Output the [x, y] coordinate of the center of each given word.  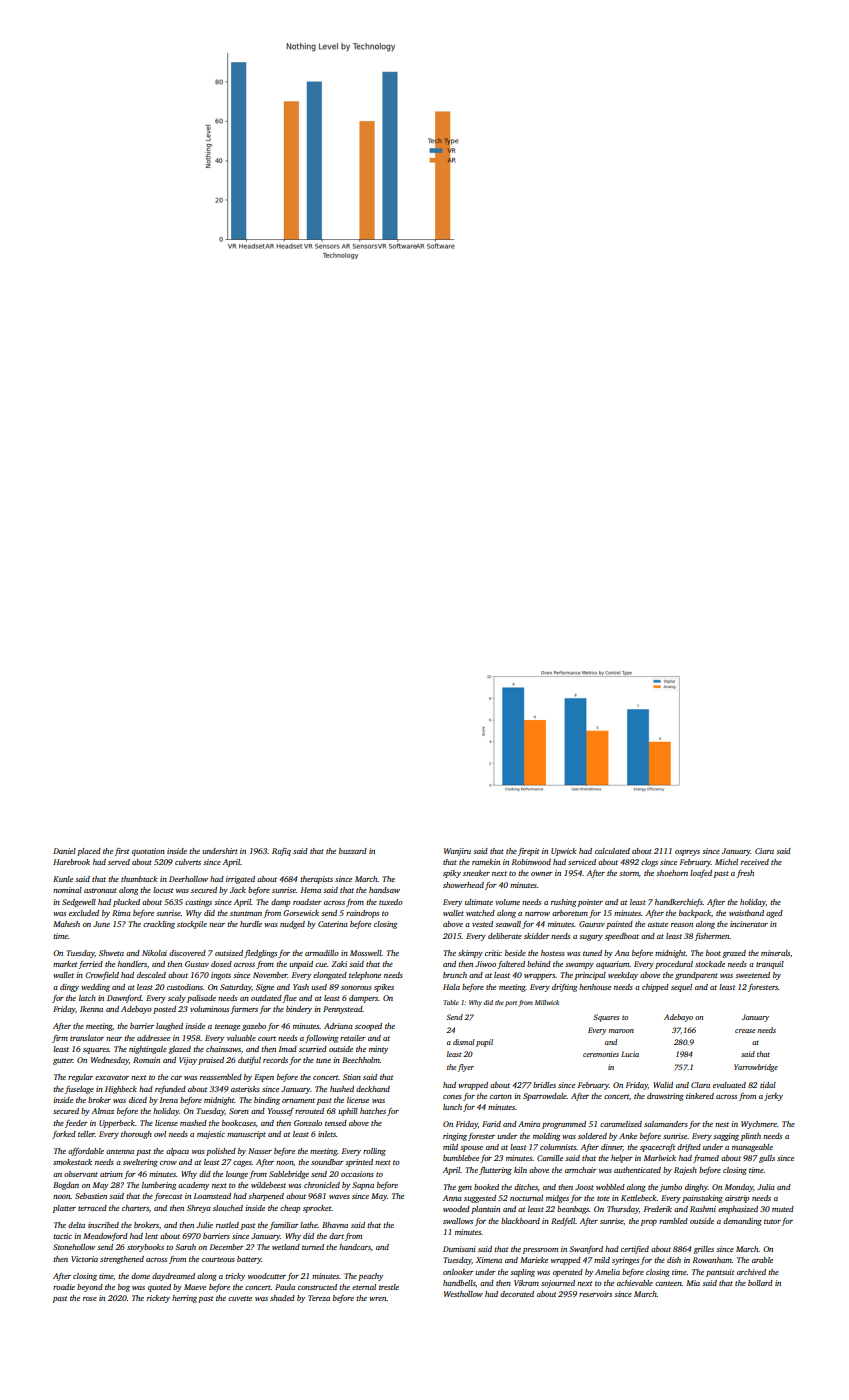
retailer [353, 1038]
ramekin [486, 862]
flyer [466, 1068]
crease [745, 1031]
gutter [63, 1061]
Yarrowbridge [756, 1068]
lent [151, 1236]
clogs [649, 863]
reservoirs [595, 1294]
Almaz [103, 1111]
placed [89, 852]
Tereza [319, 1298]
